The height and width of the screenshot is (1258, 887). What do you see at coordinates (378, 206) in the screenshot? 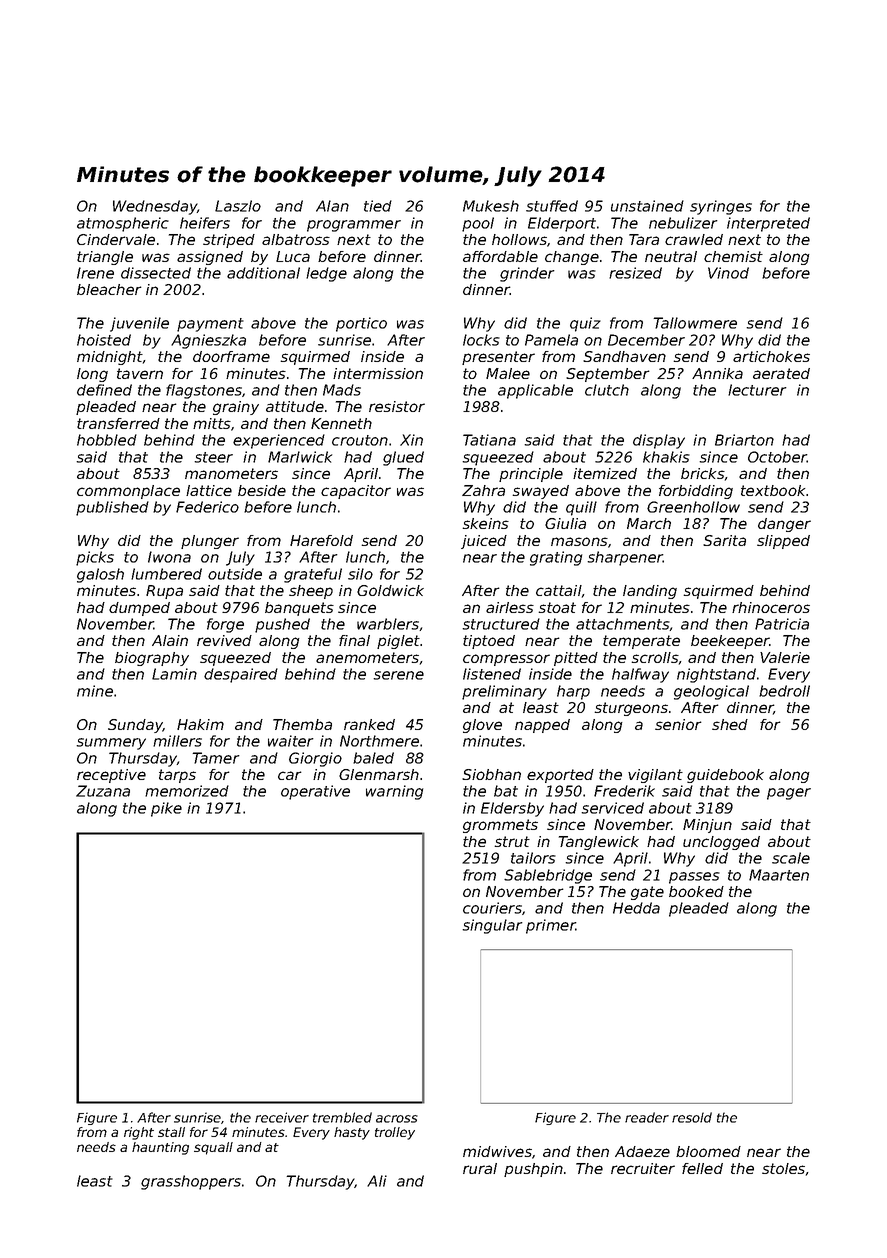
I see `tied` at bounding box center [378, 206].
